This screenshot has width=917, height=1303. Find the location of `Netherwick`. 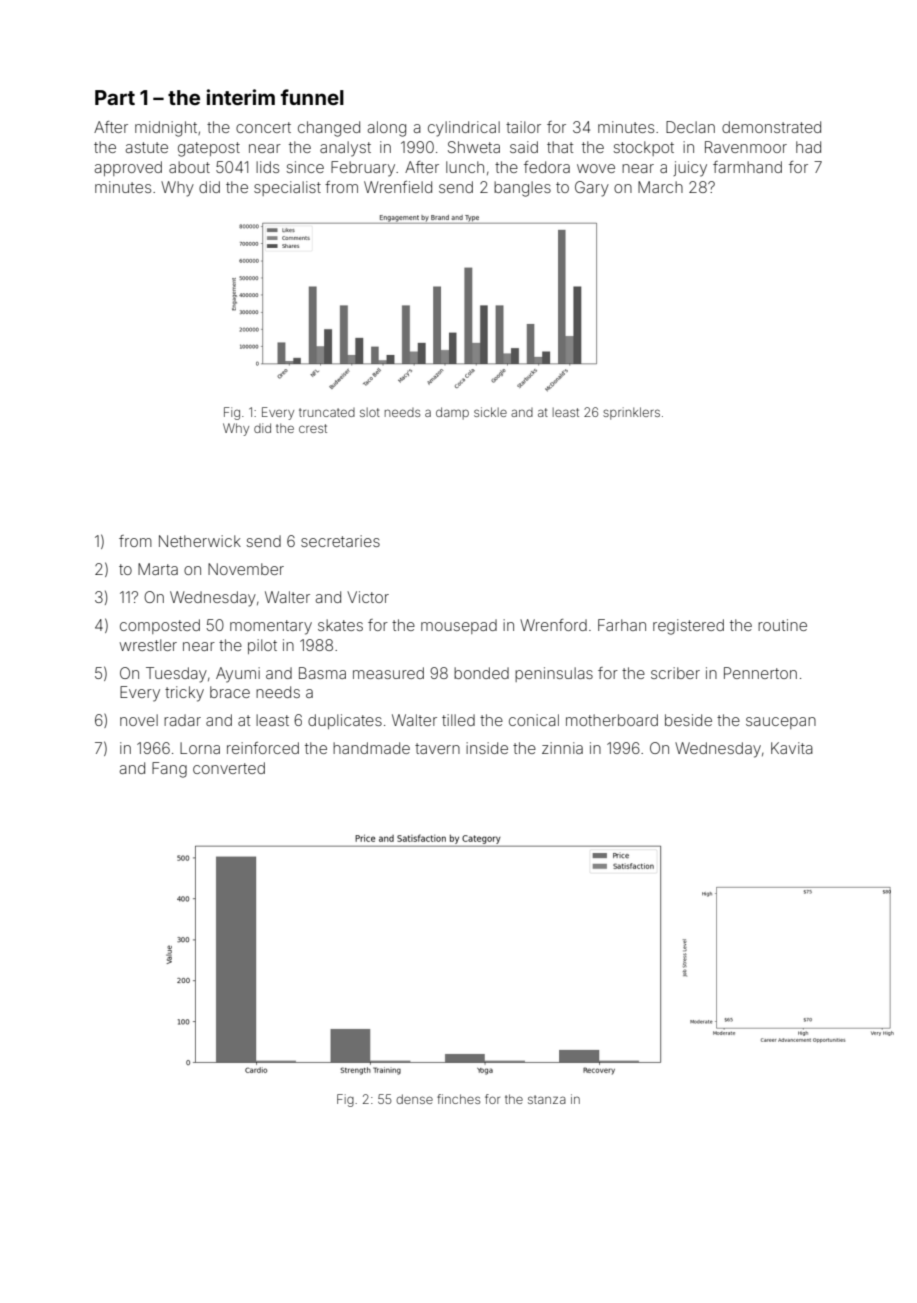

Netherwick is located at coordinates (200, 541).
